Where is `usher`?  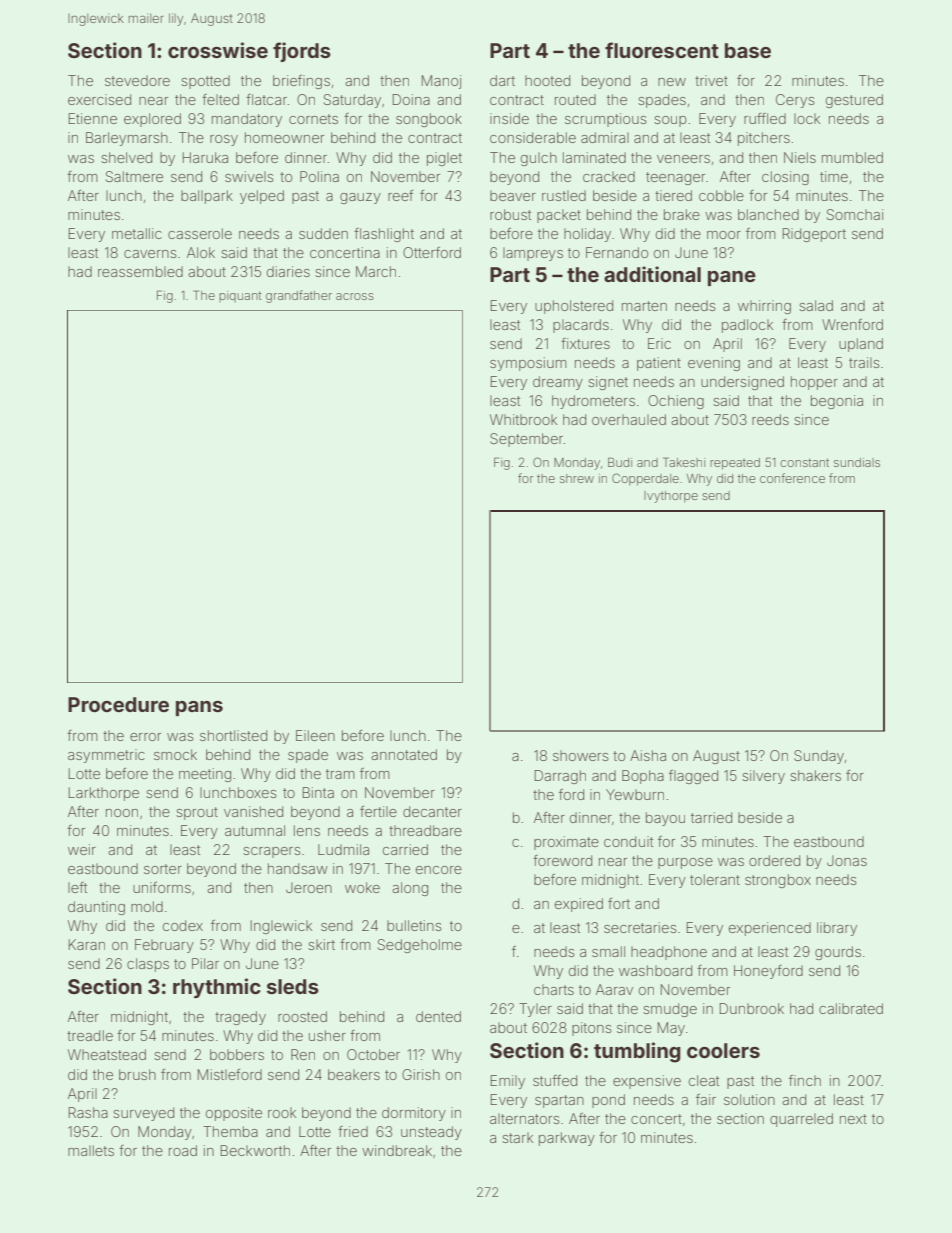 usher is located at coordinates (327, 1035).
